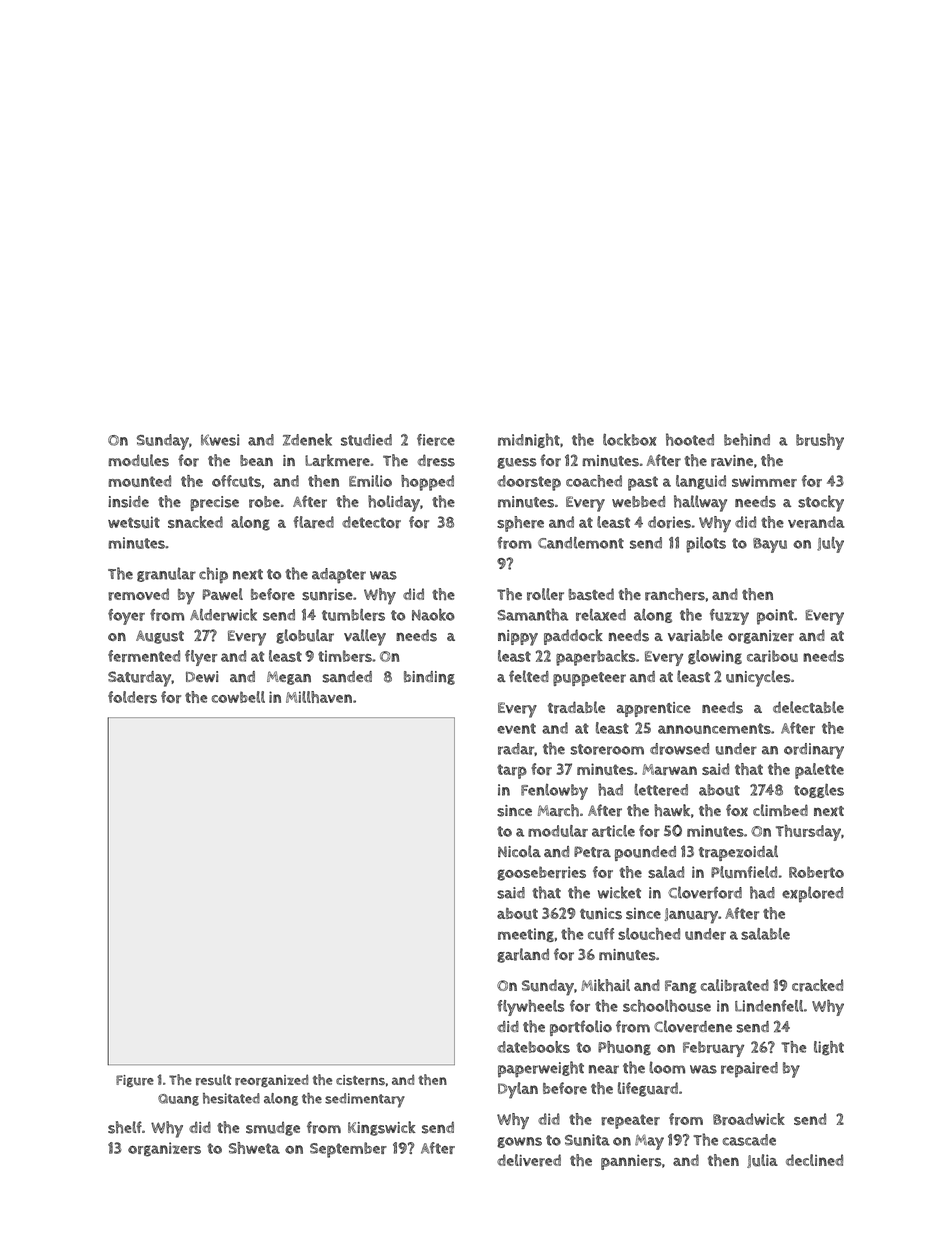 The image size is (952, 1233). Describe the element at coordinates (523, 955) in the screenshot. I see `garland` at that location.
